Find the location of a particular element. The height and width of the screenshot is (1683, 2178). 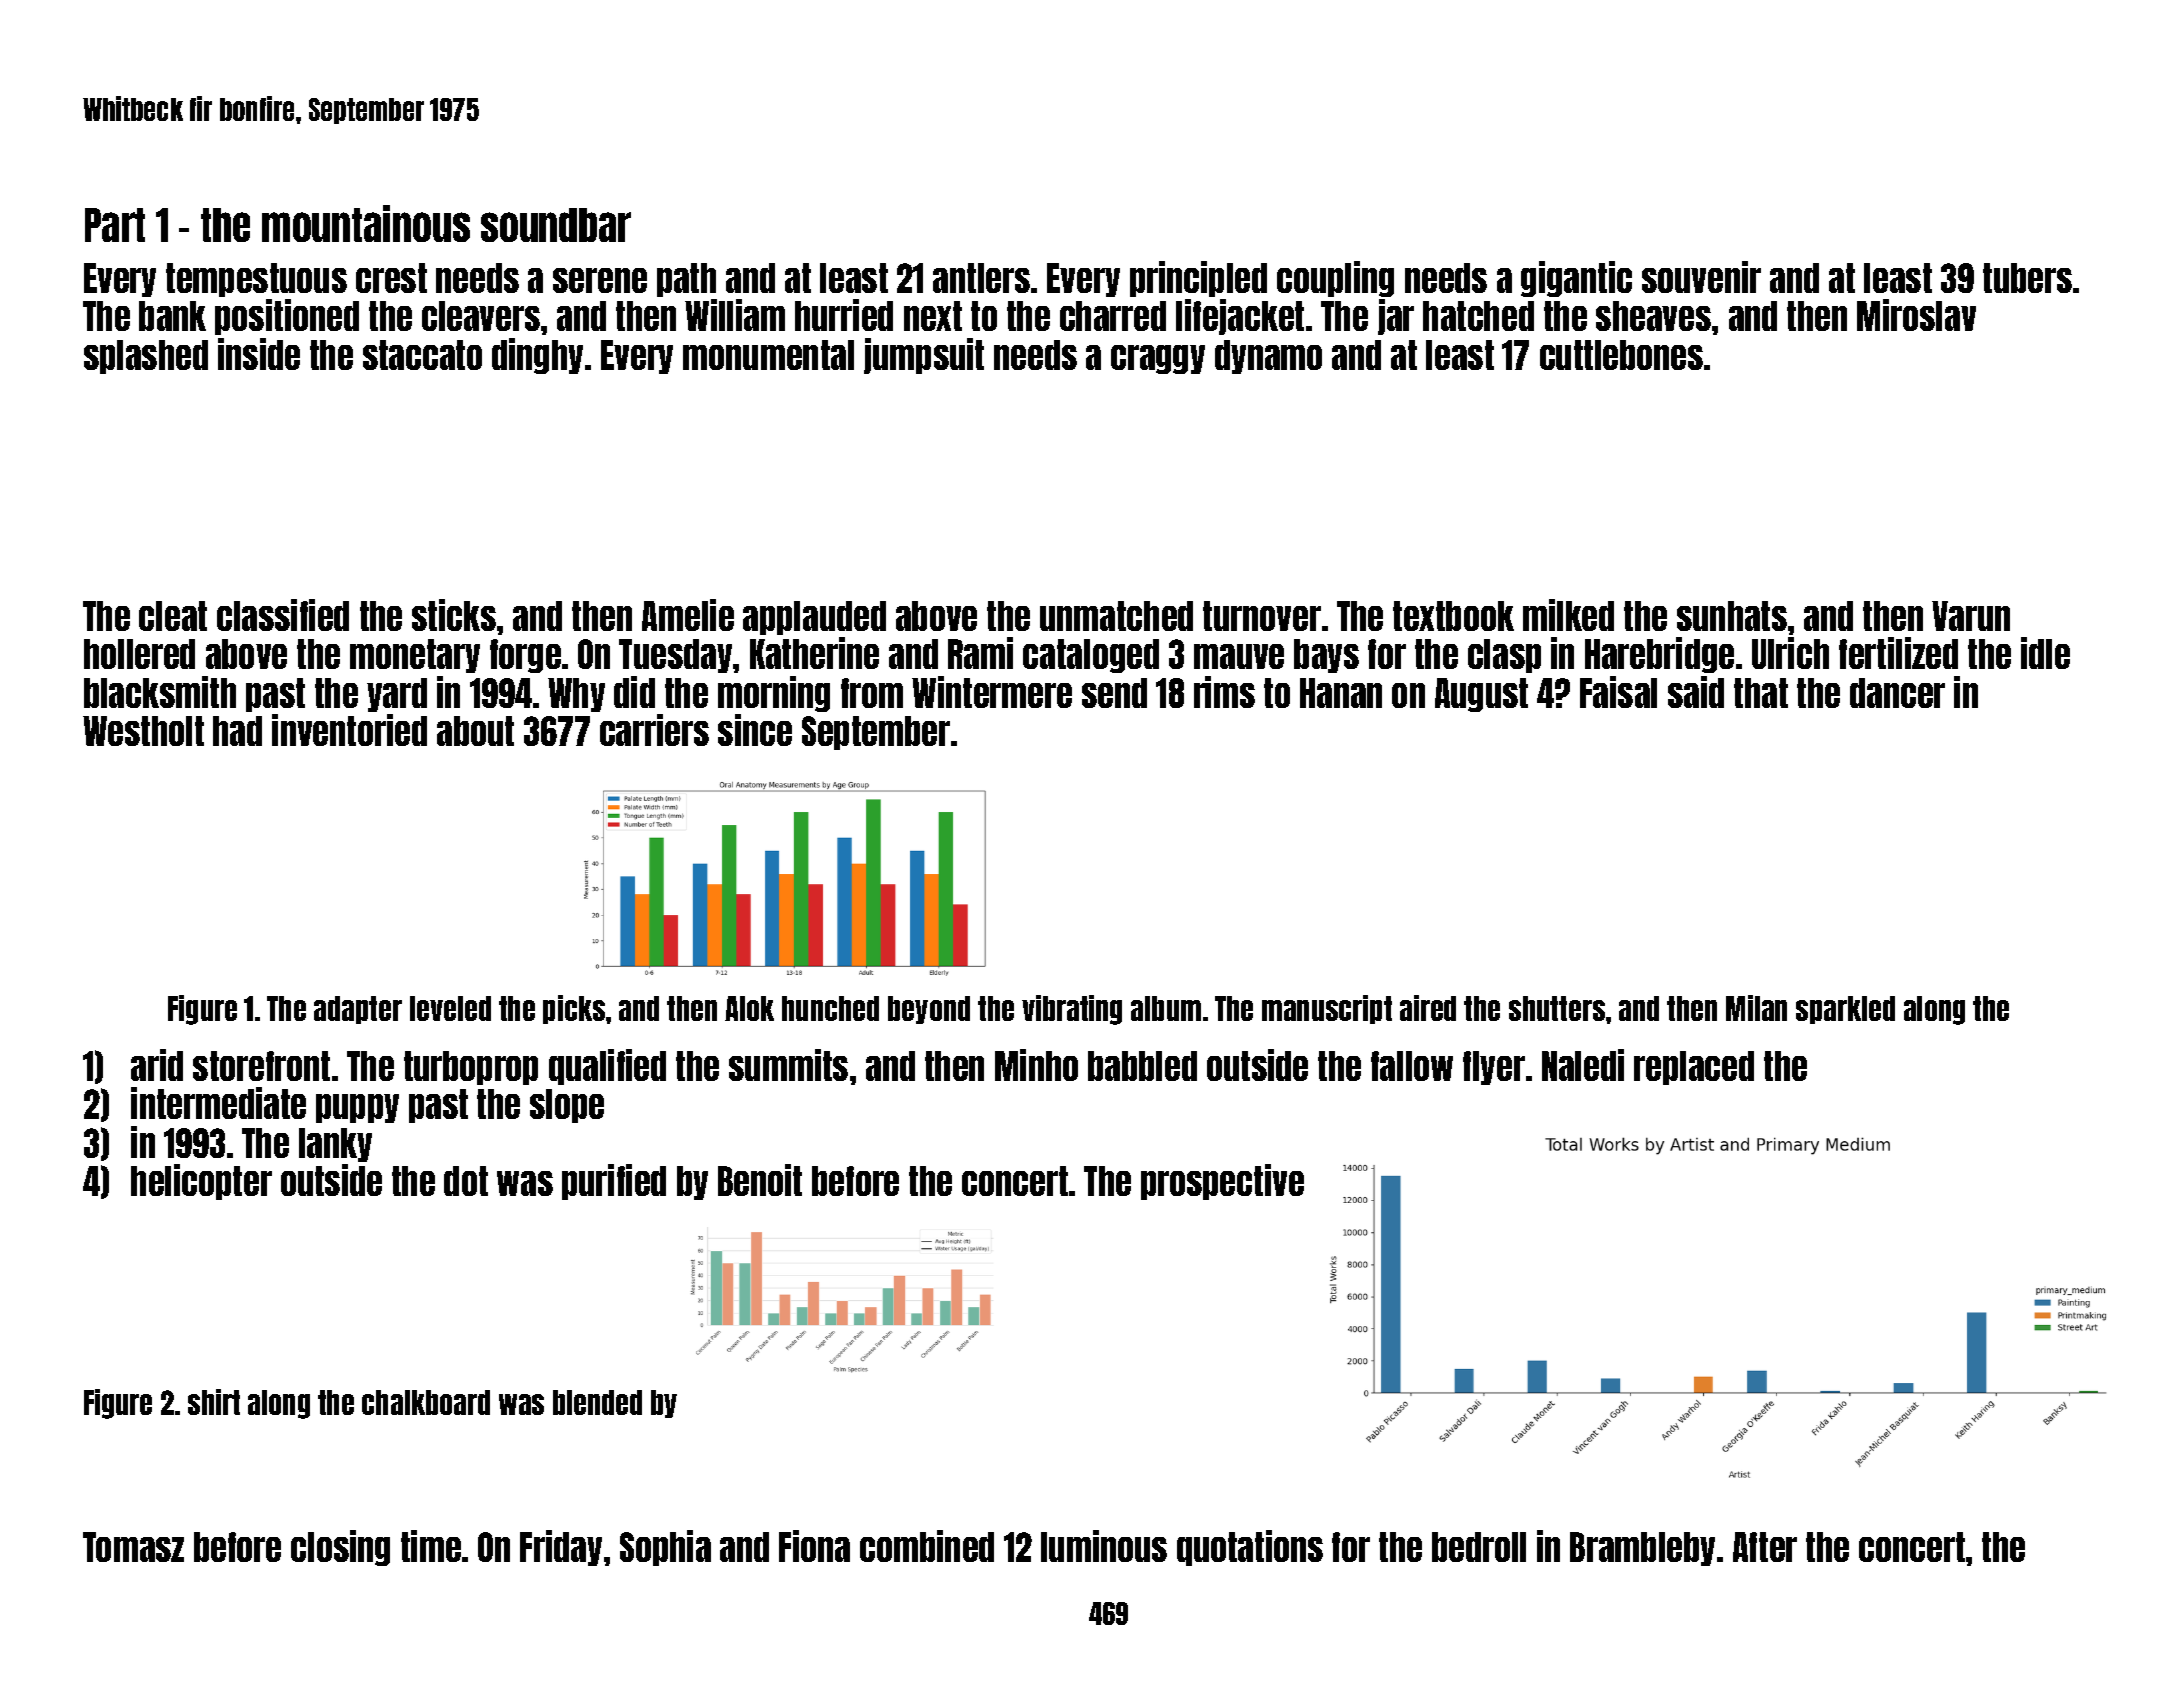

Tomasz is located at coordinates (133, 1547).
